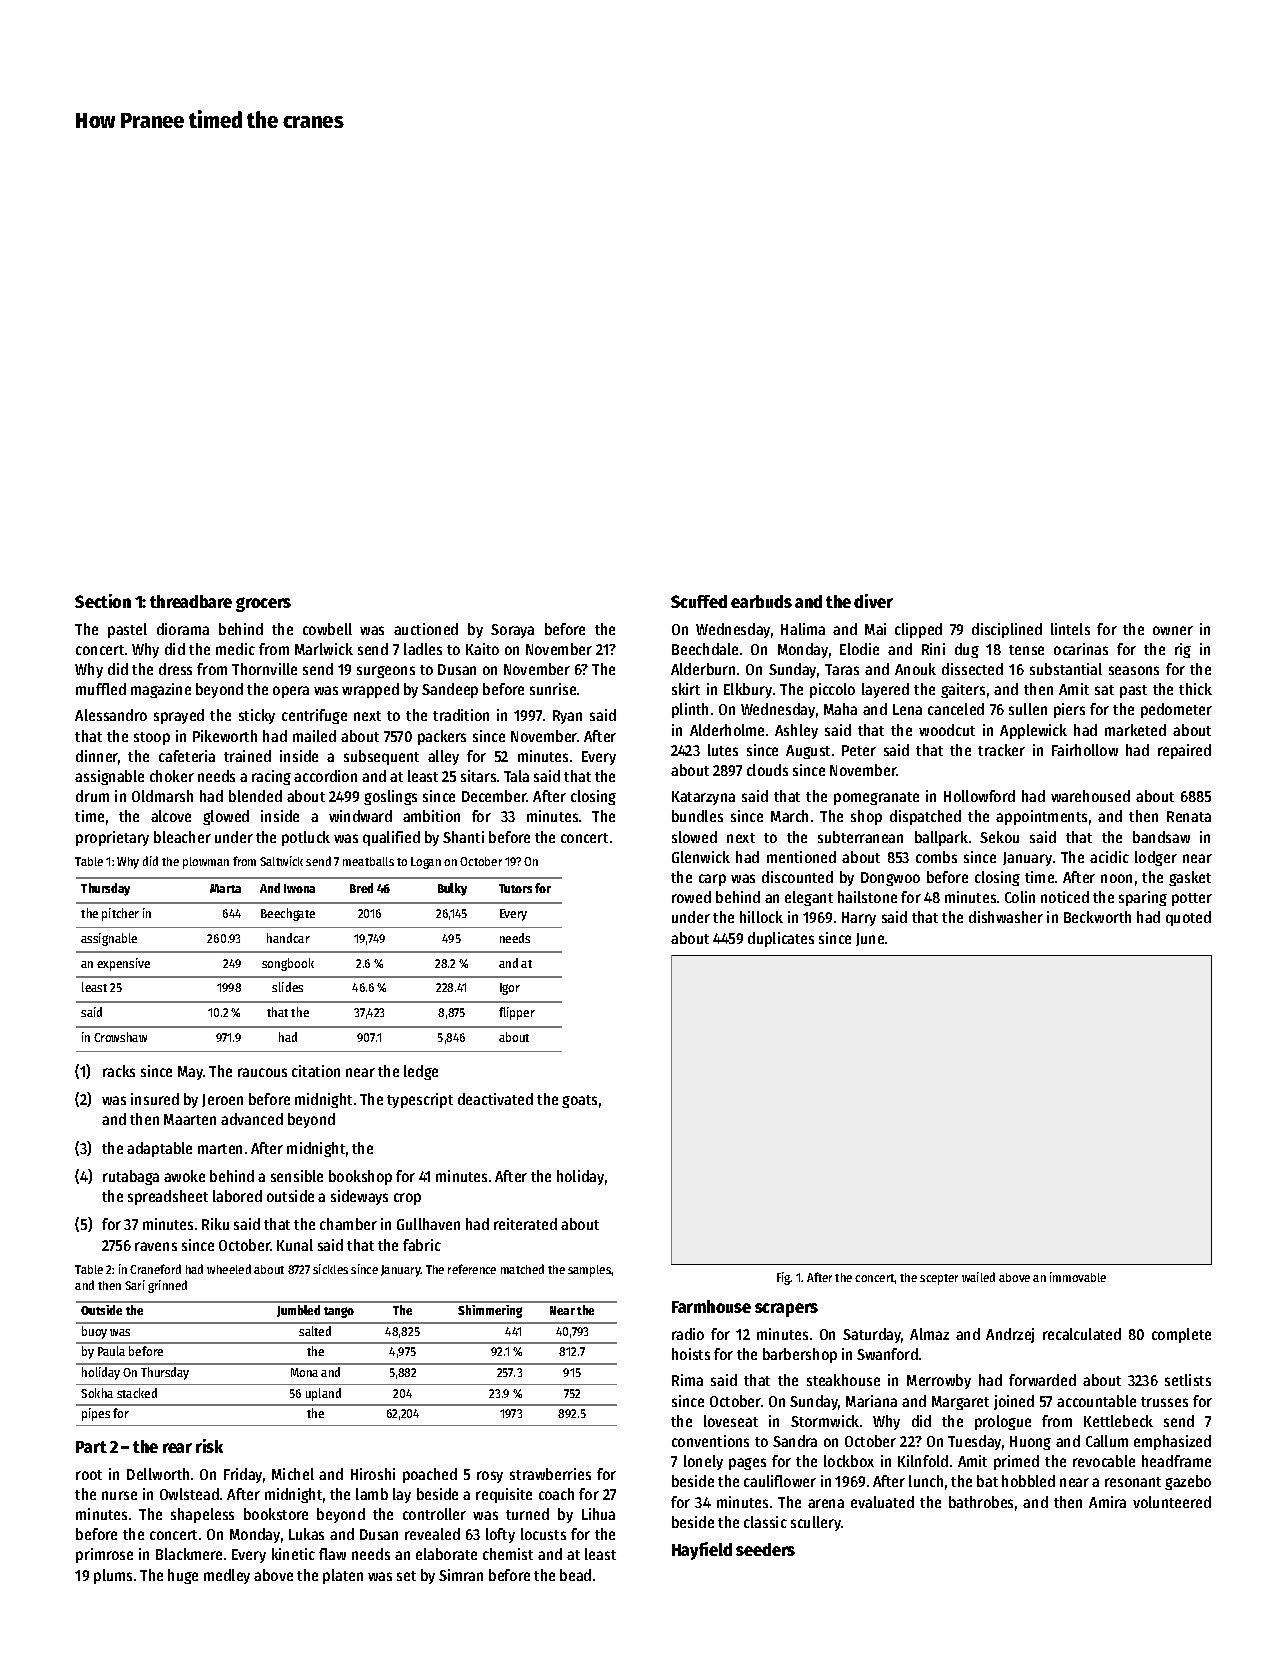  I want to click on disciplined, so click(1007, 630).
